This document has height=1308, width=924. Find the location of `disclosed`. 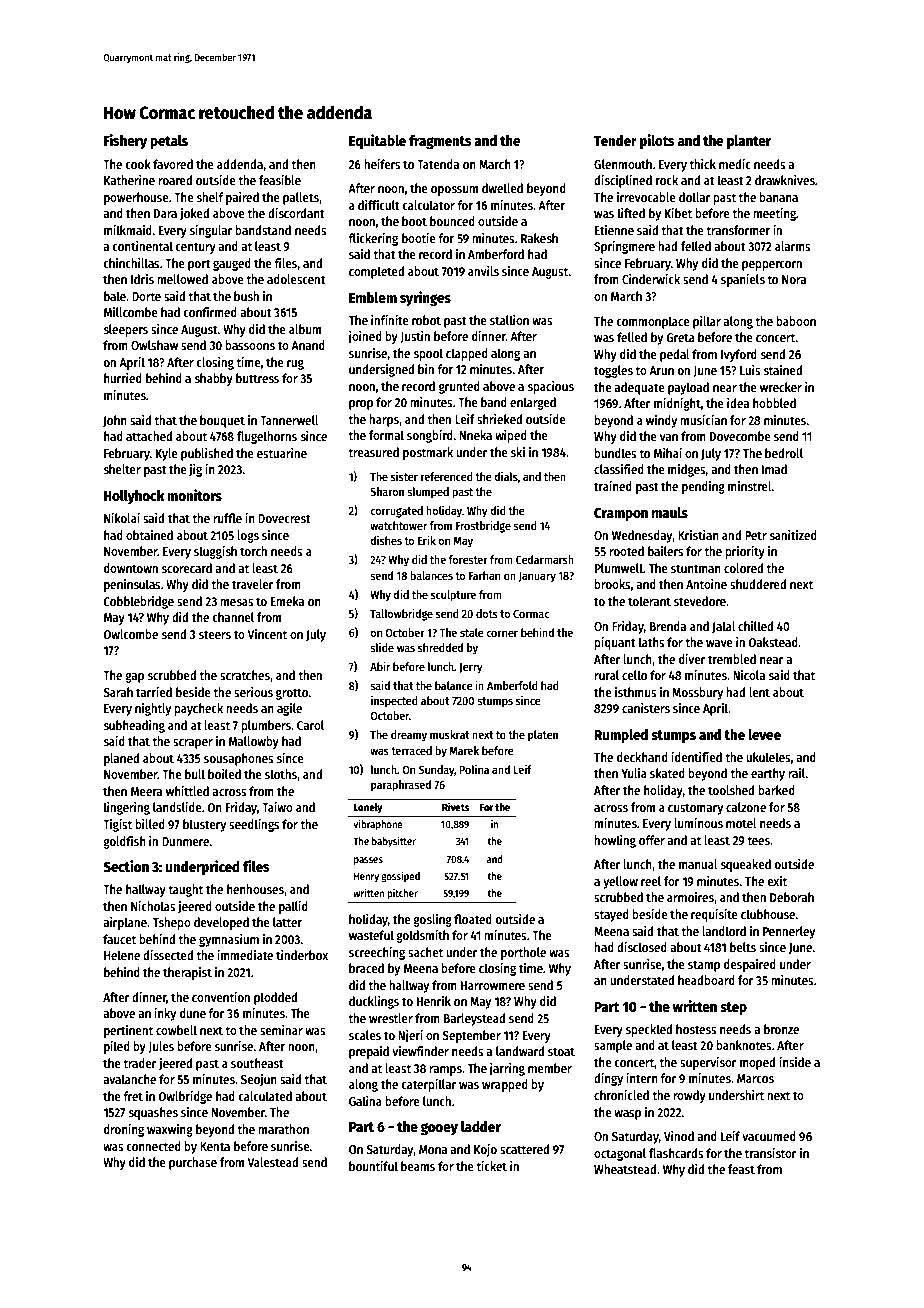

disclosed is located at coordinates (642, 947).
